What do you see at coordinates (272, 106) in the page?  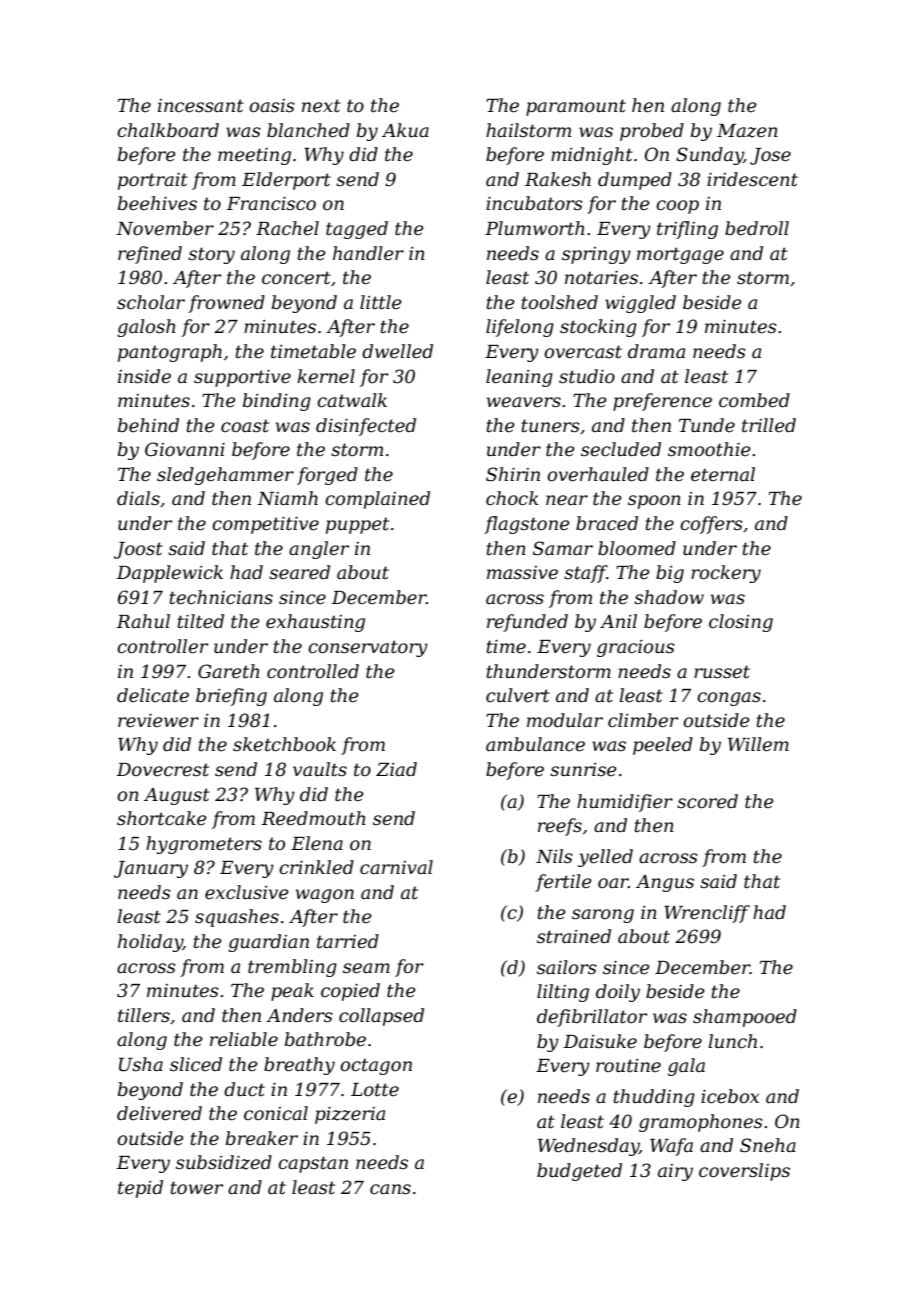 I see `oasis` at bounding box center [272, 106].
